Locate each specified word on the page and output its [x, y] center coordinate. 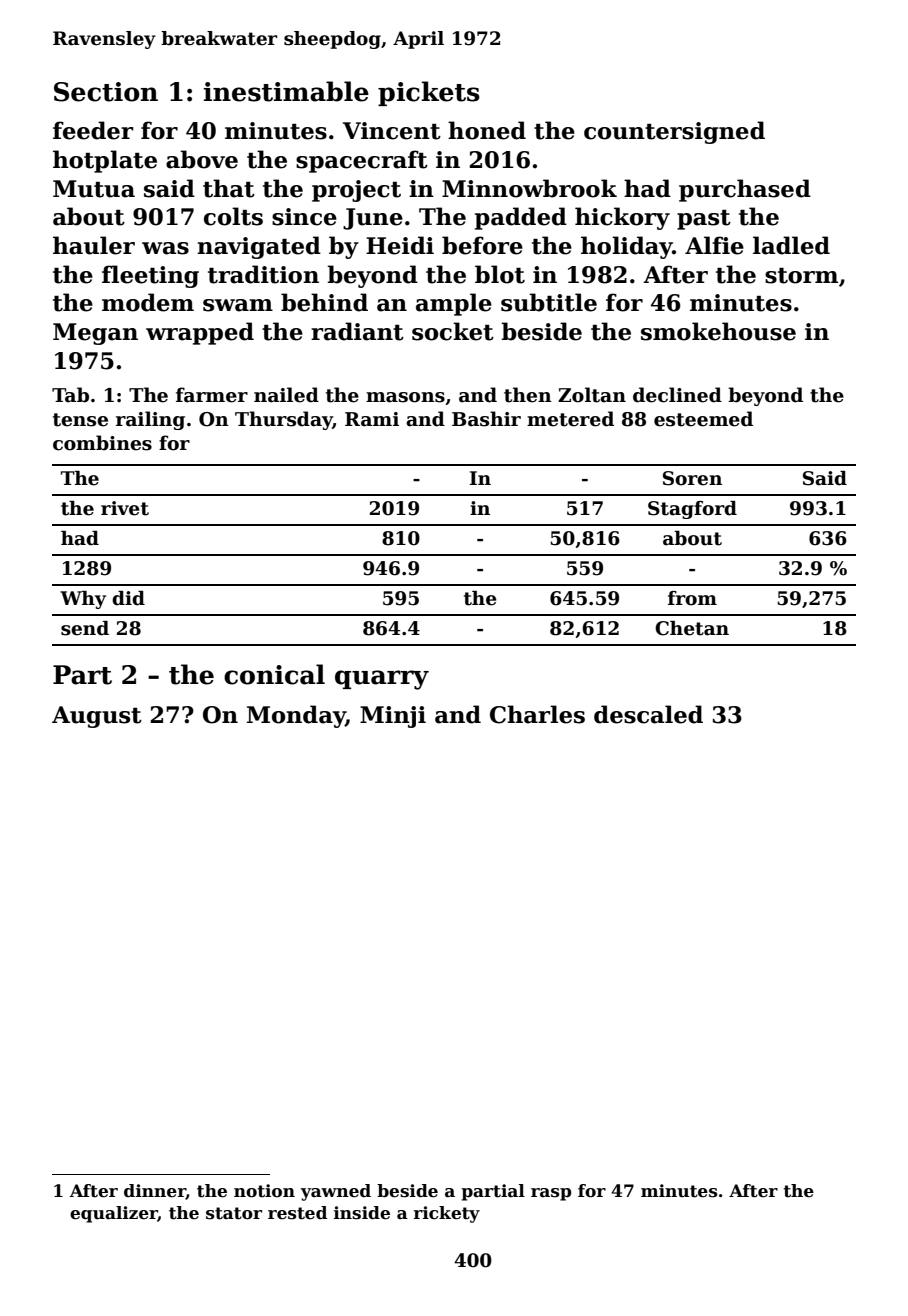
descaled [648, 714]
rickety [447, 1214]
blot [500, 274]
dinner [155, 1192]
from [692, 598]
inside [362, 1213]
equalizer [114, 1214]
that [229, 188]
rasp [551, 1194]
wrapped [200, 333]
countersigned [674, 132]
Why [83, 600]
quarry [382, 680]
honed [487, 130]
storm [801, 276]
